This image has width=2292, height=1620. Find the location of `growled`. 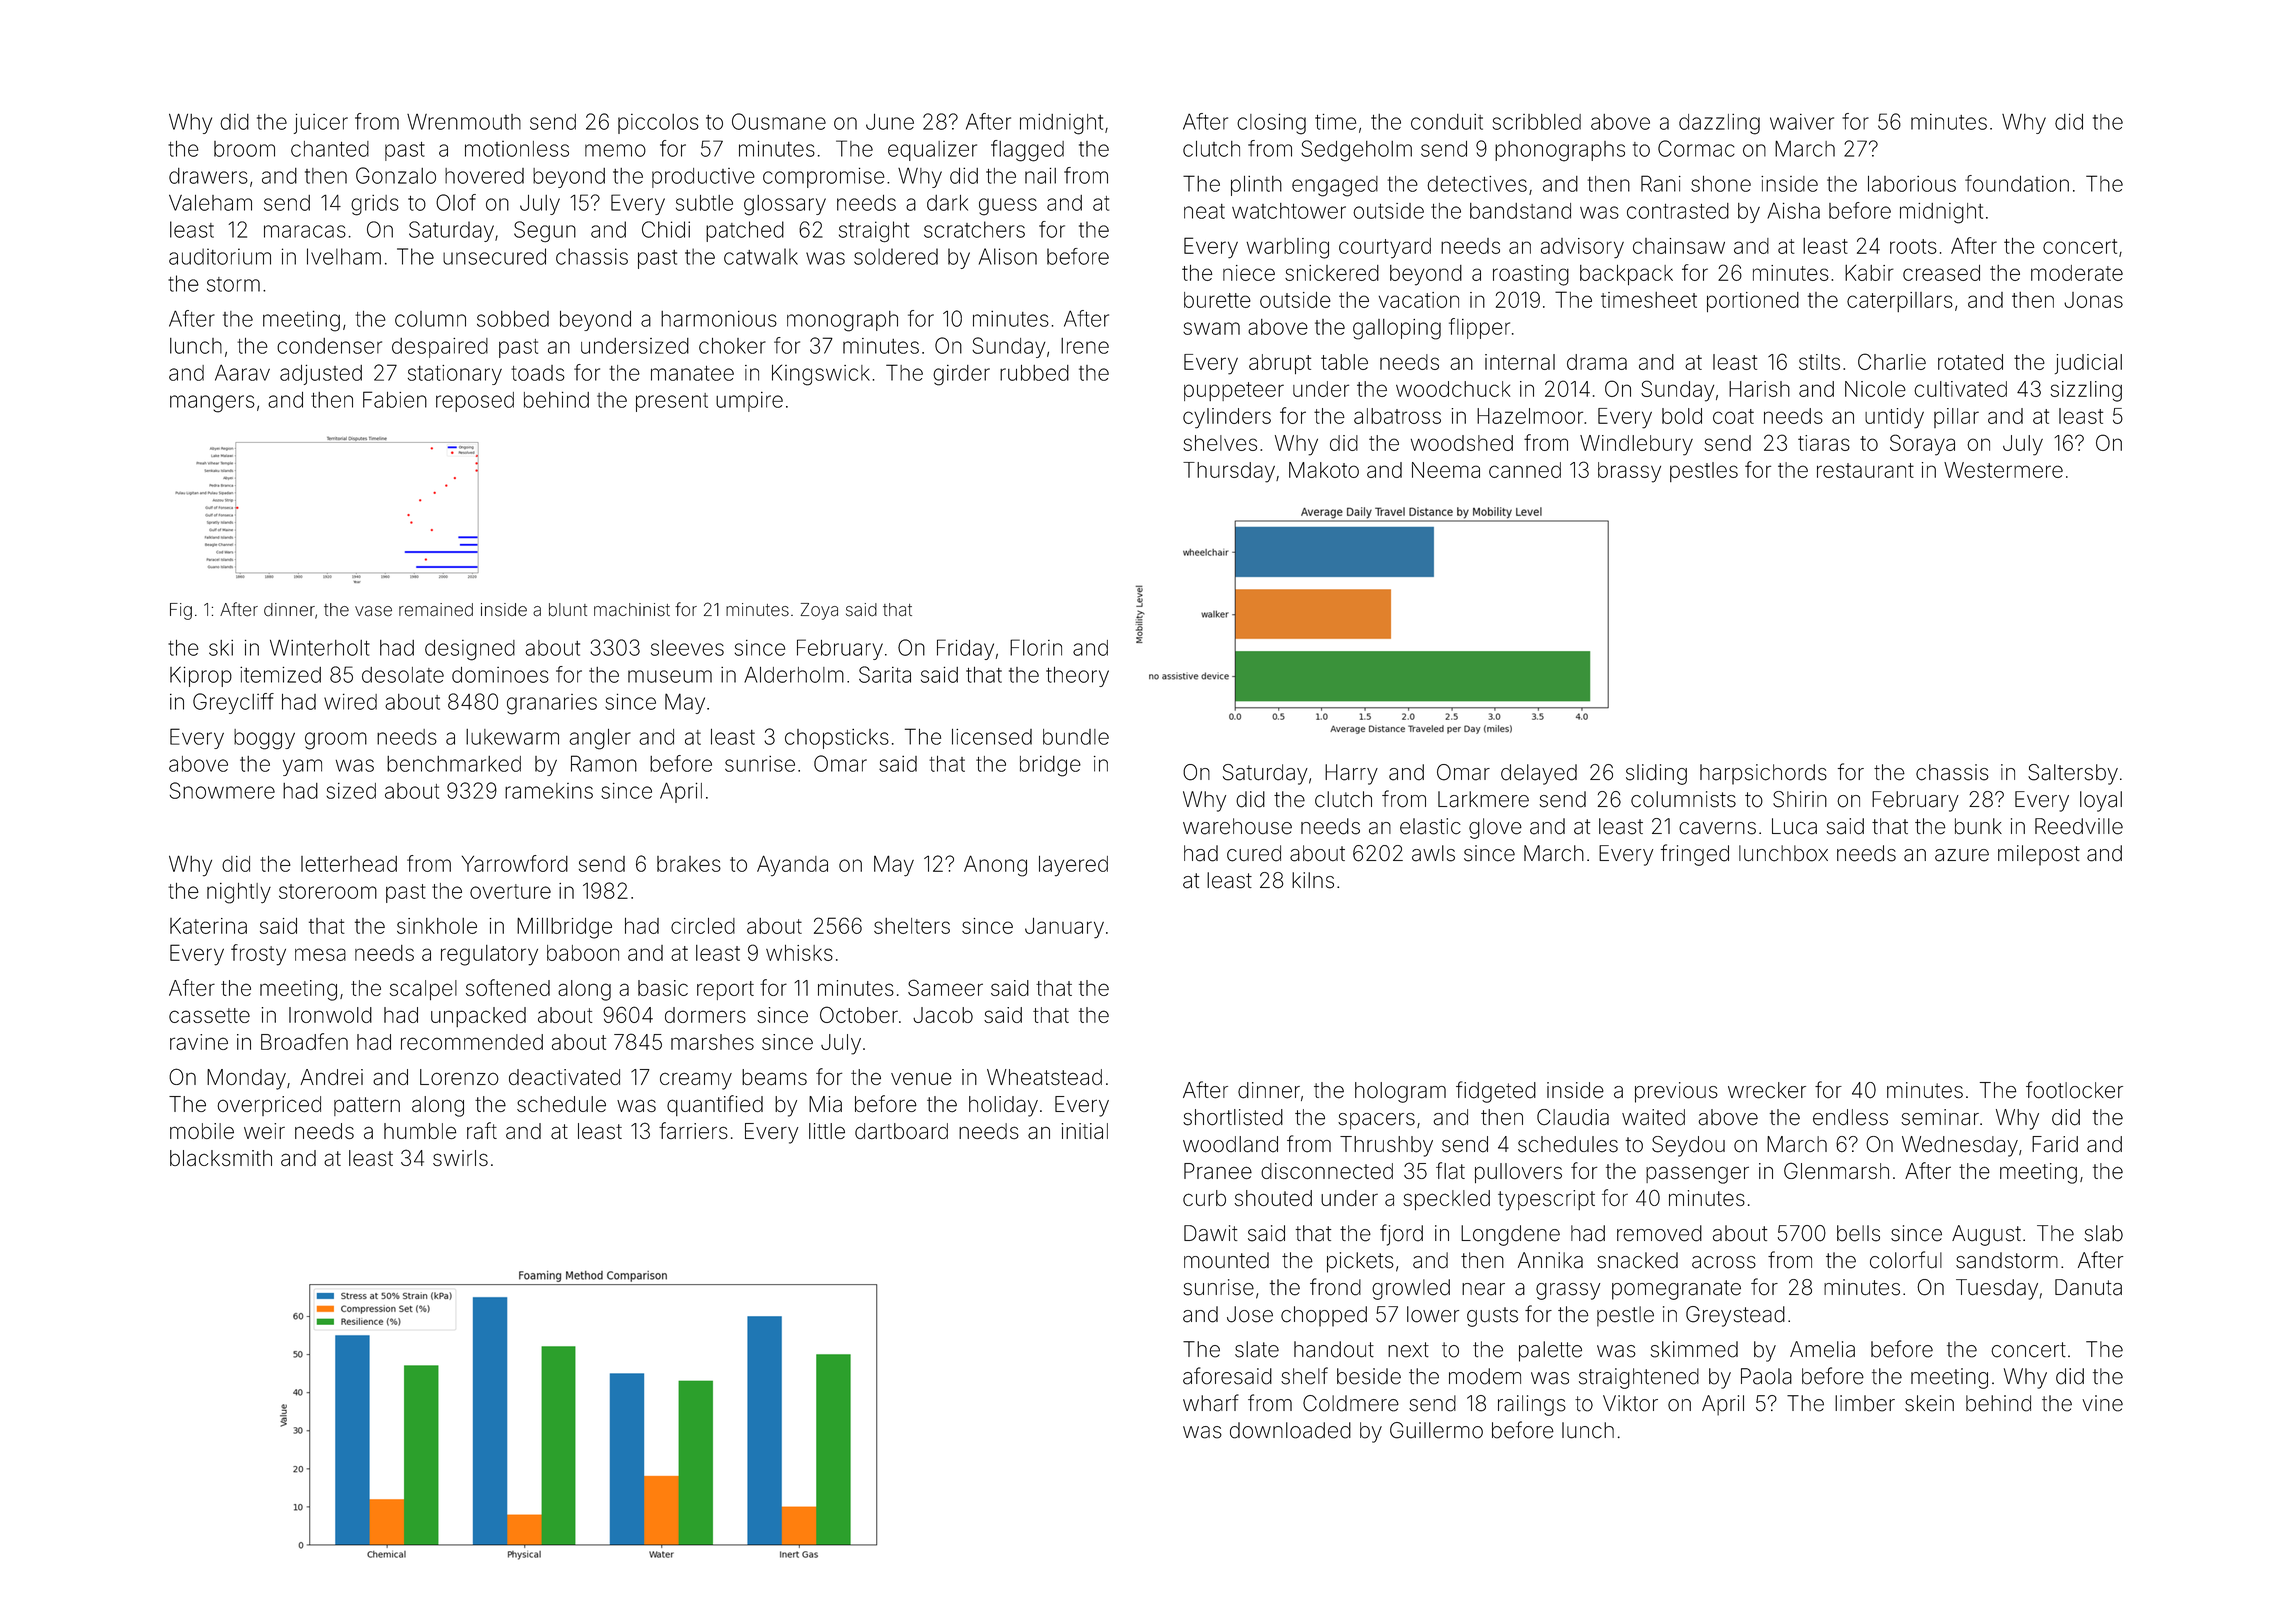

growled is located at coordinates (1411, 1289).
